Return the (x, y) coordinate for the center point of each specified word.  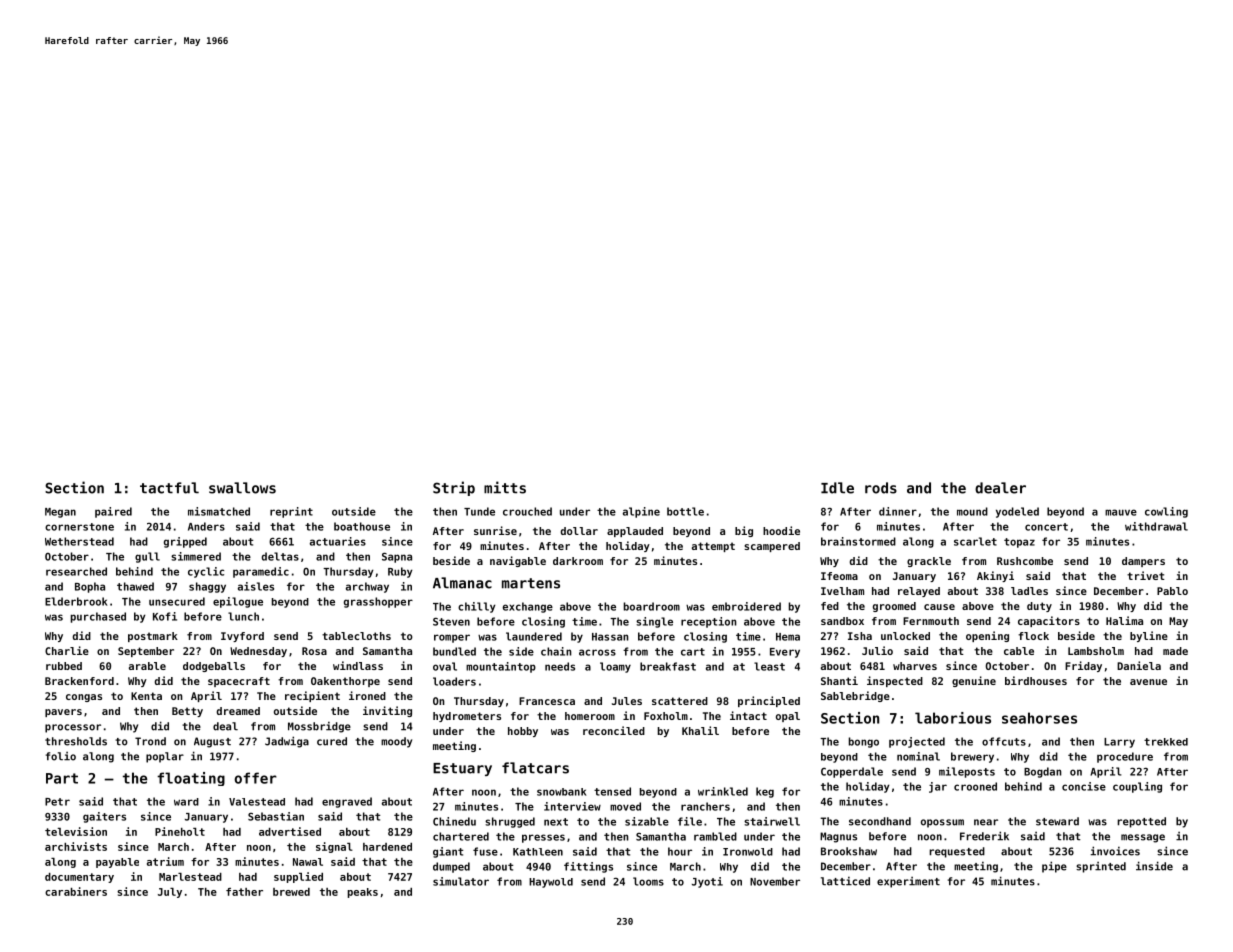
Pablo (1172, 591)
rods (881, 488)
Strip (454, 488)
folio (61, 756)
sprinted (1101, 867)
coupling (1137, 787)
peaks (363, 893)
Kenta (146, 696)
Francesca (547, 701)
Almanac (462, 583)
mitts (505, 487)
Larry (1119, 743)
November (775, 881)
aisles (256, 586)
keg (765, 792)
